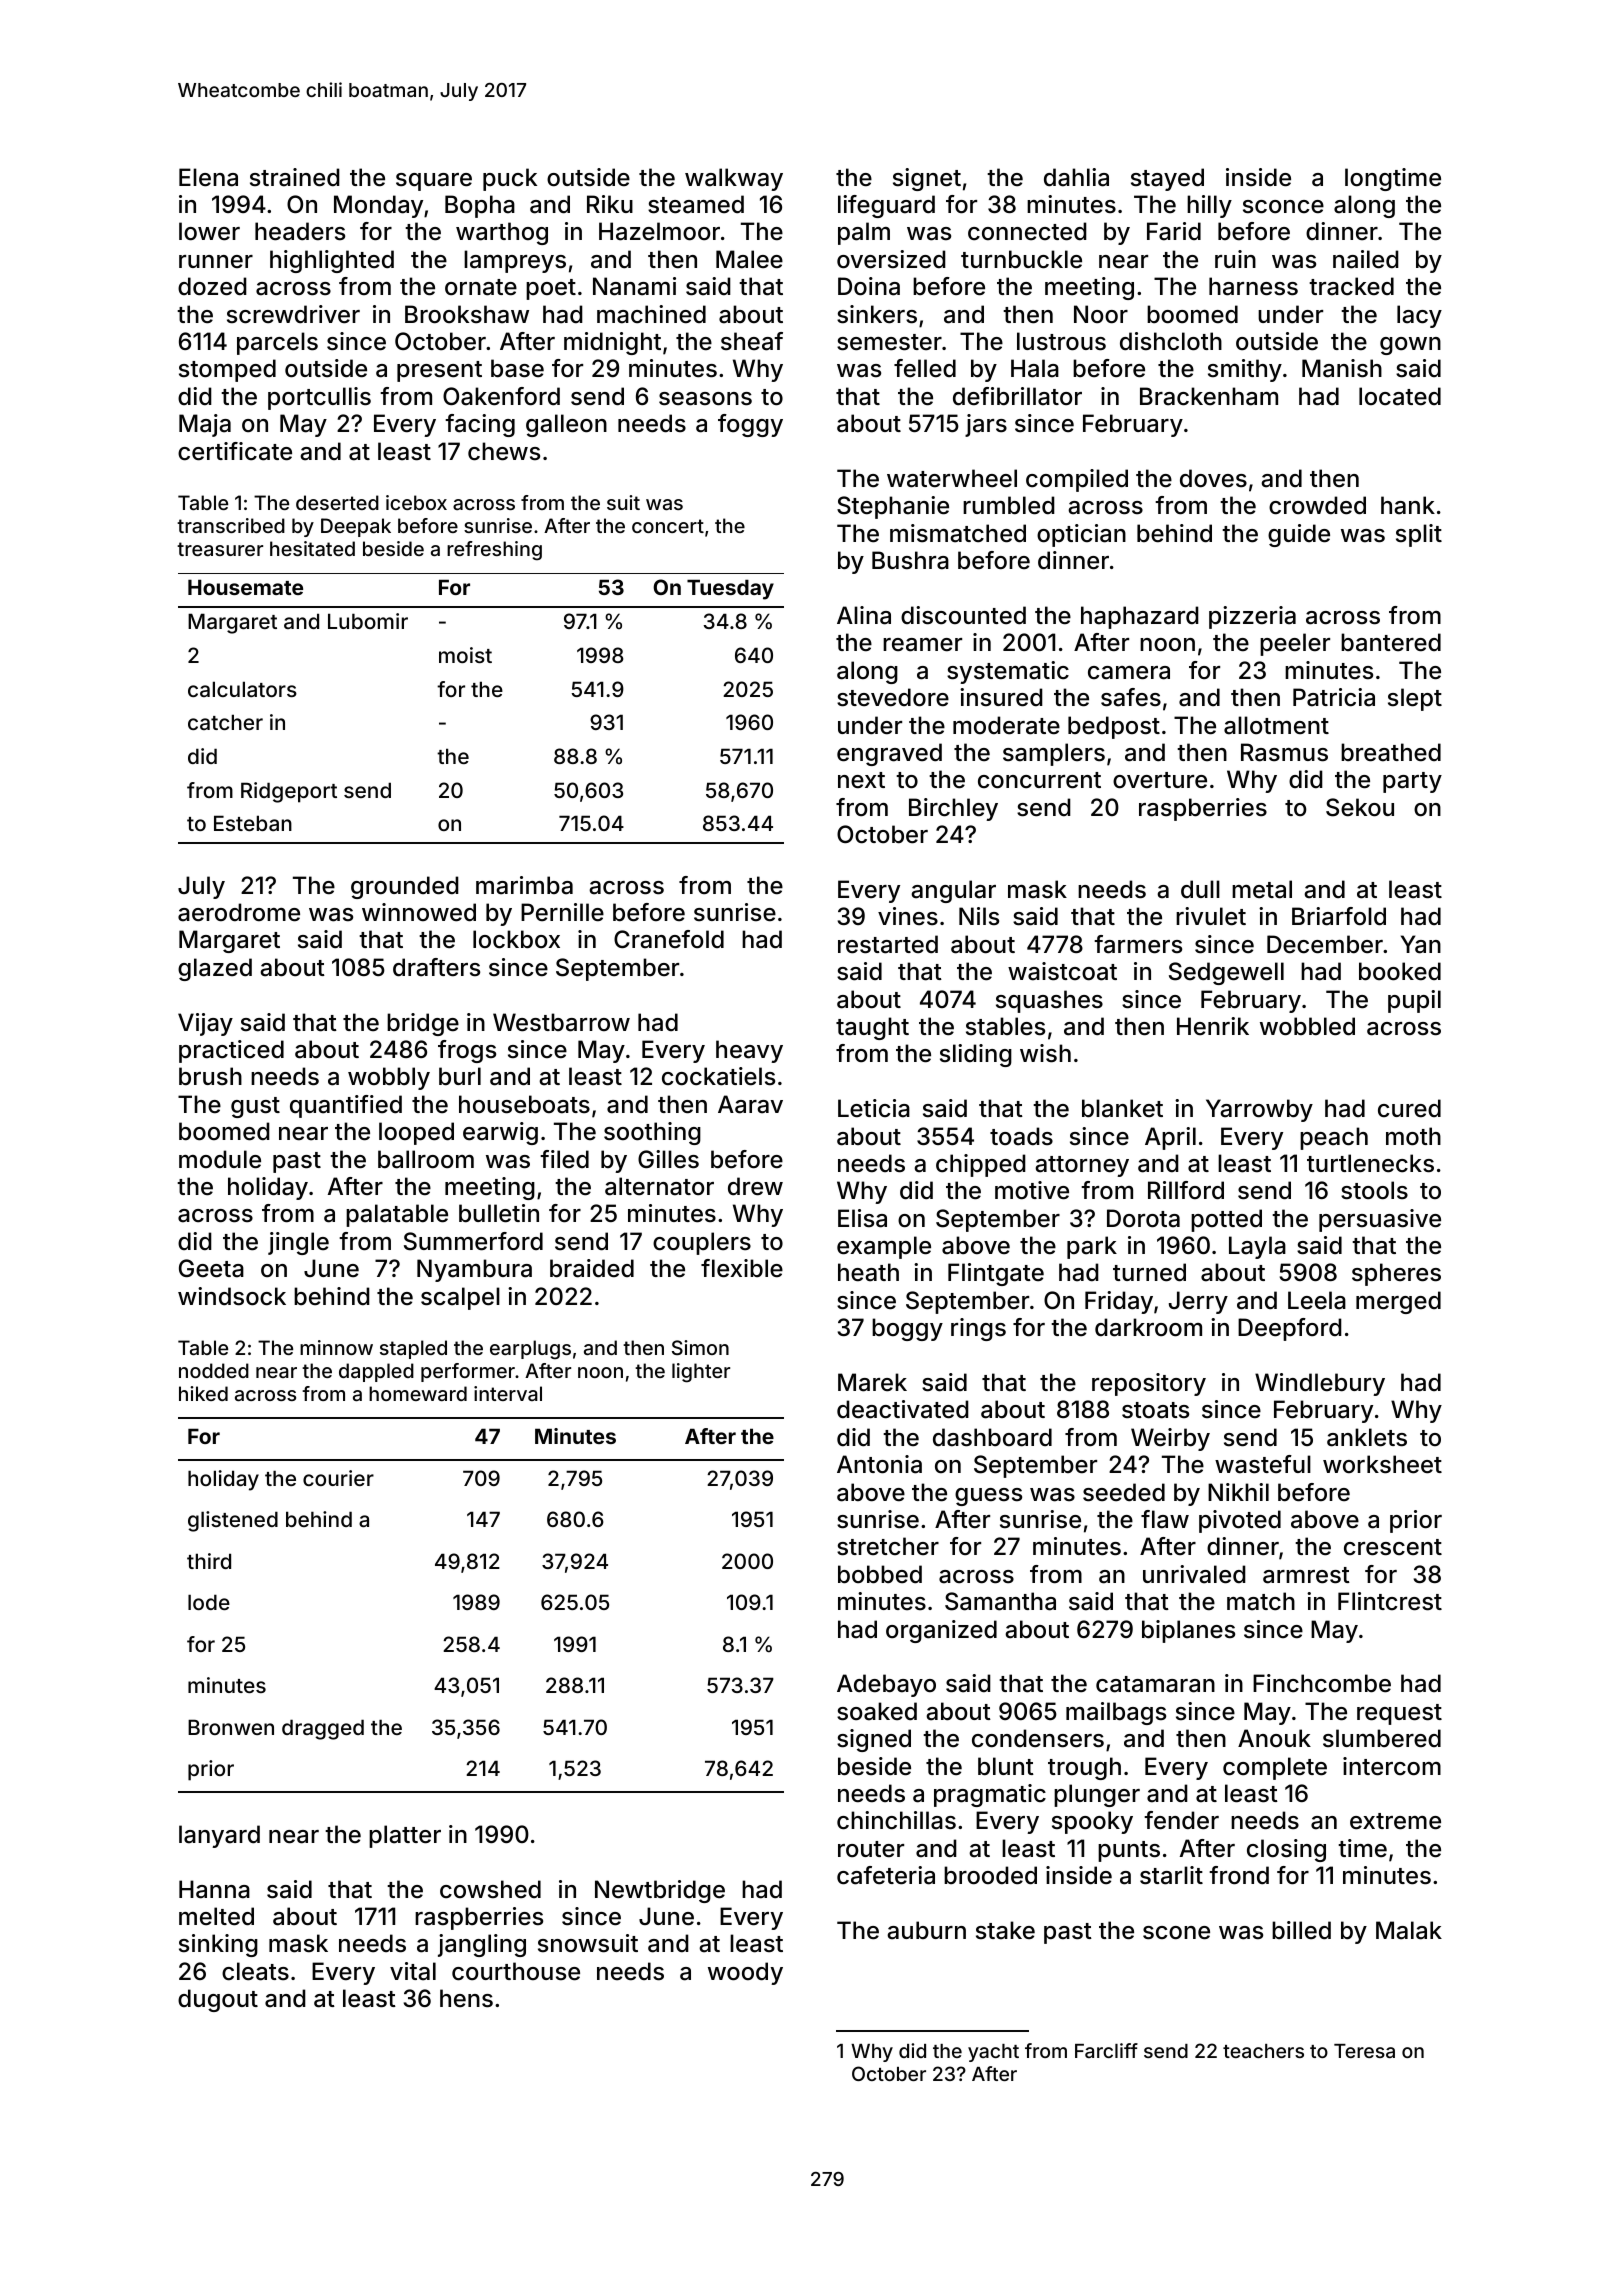 This document has height=2292, width=1620. What do you see at coordinates (460, 1298) in the document?
I see `scalpel` at bounding box center [460, 1298].
